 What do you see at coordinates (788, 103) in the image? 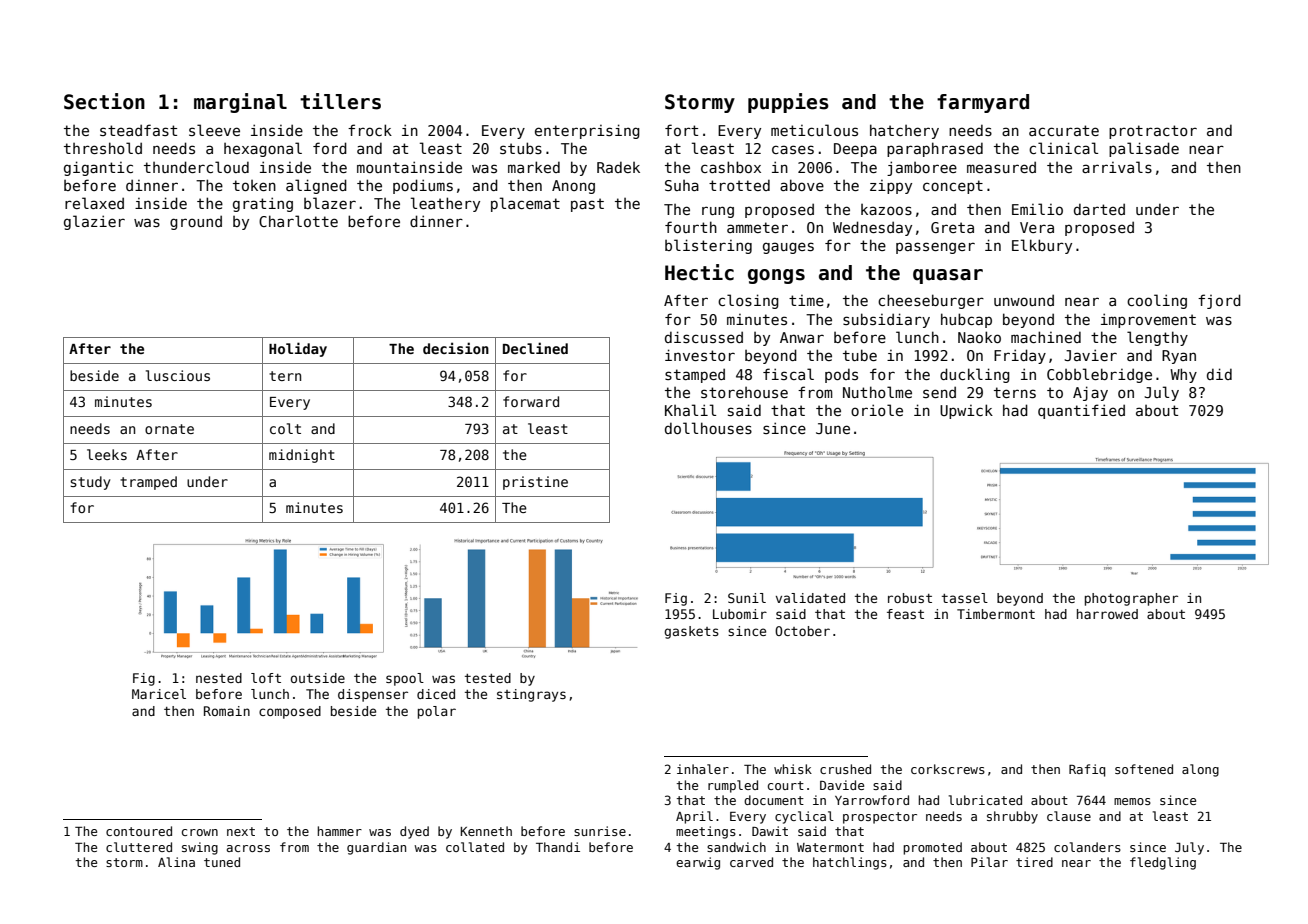
I see `puppies` at bounding box center [788, 103].
